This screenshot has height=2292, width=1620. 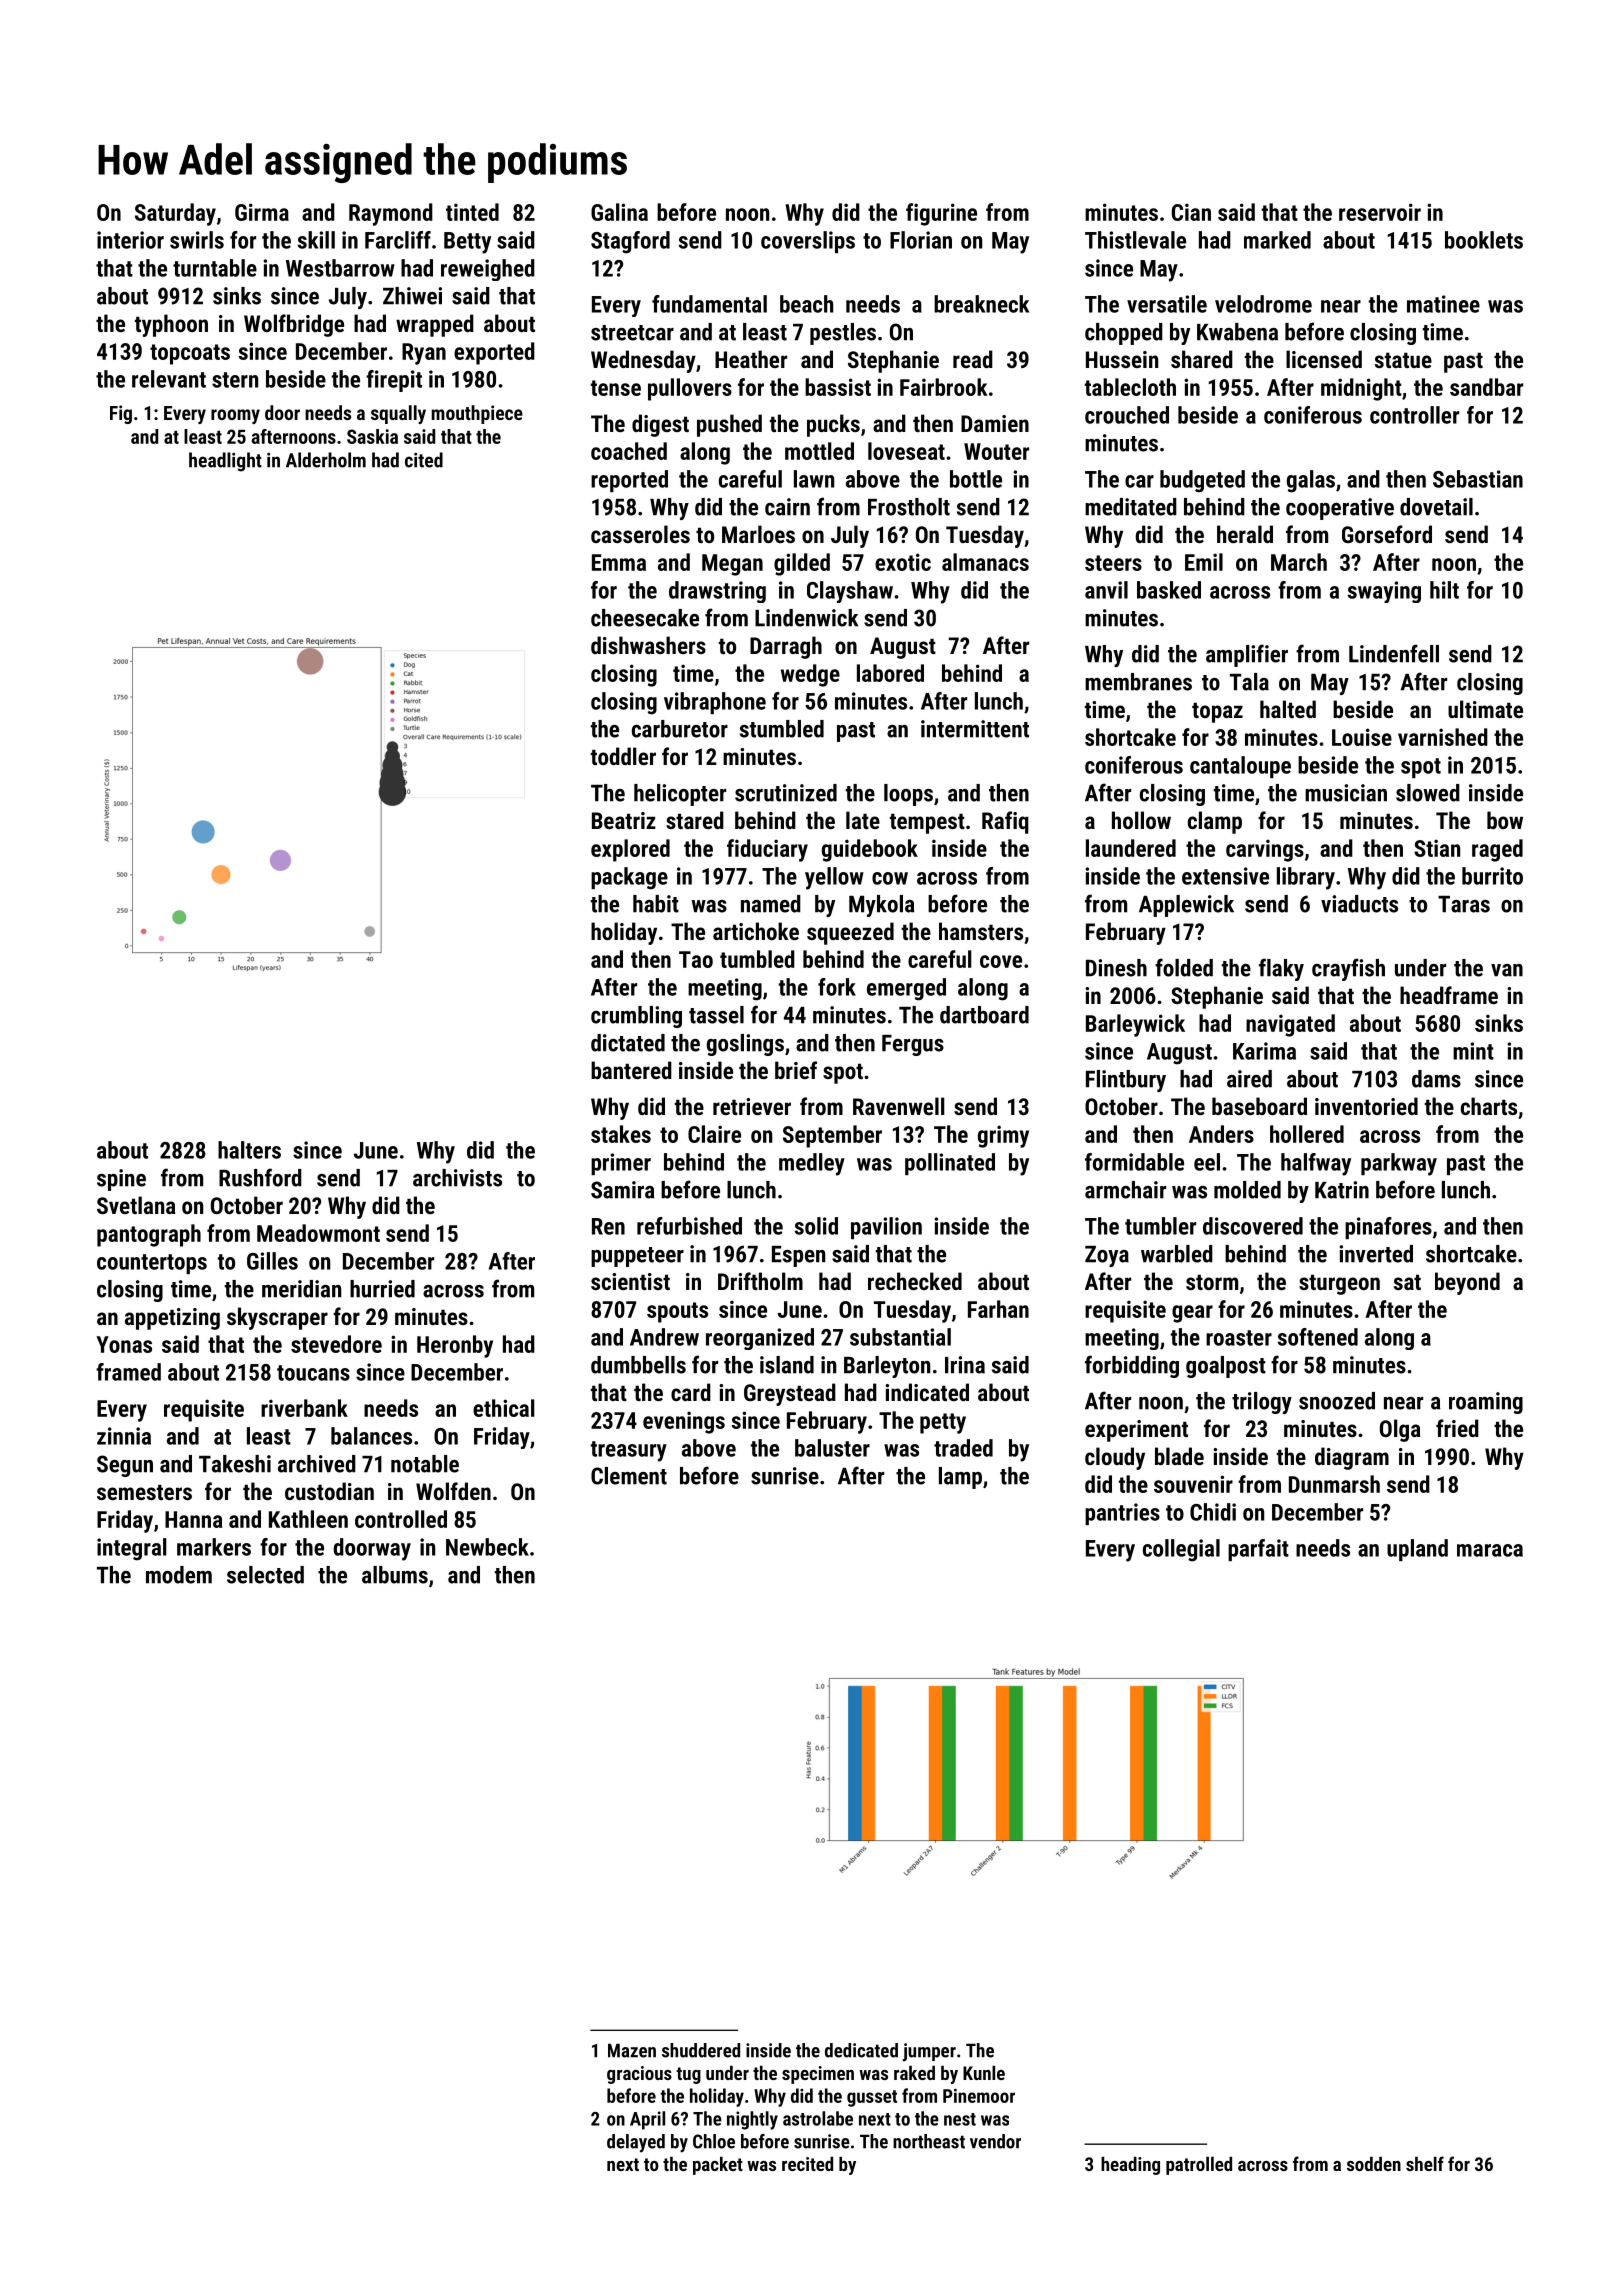 What do you see at coordinates (1239, 1338) in the screenshot?
I see `roaster` at bounding box center [1239, 1338].
